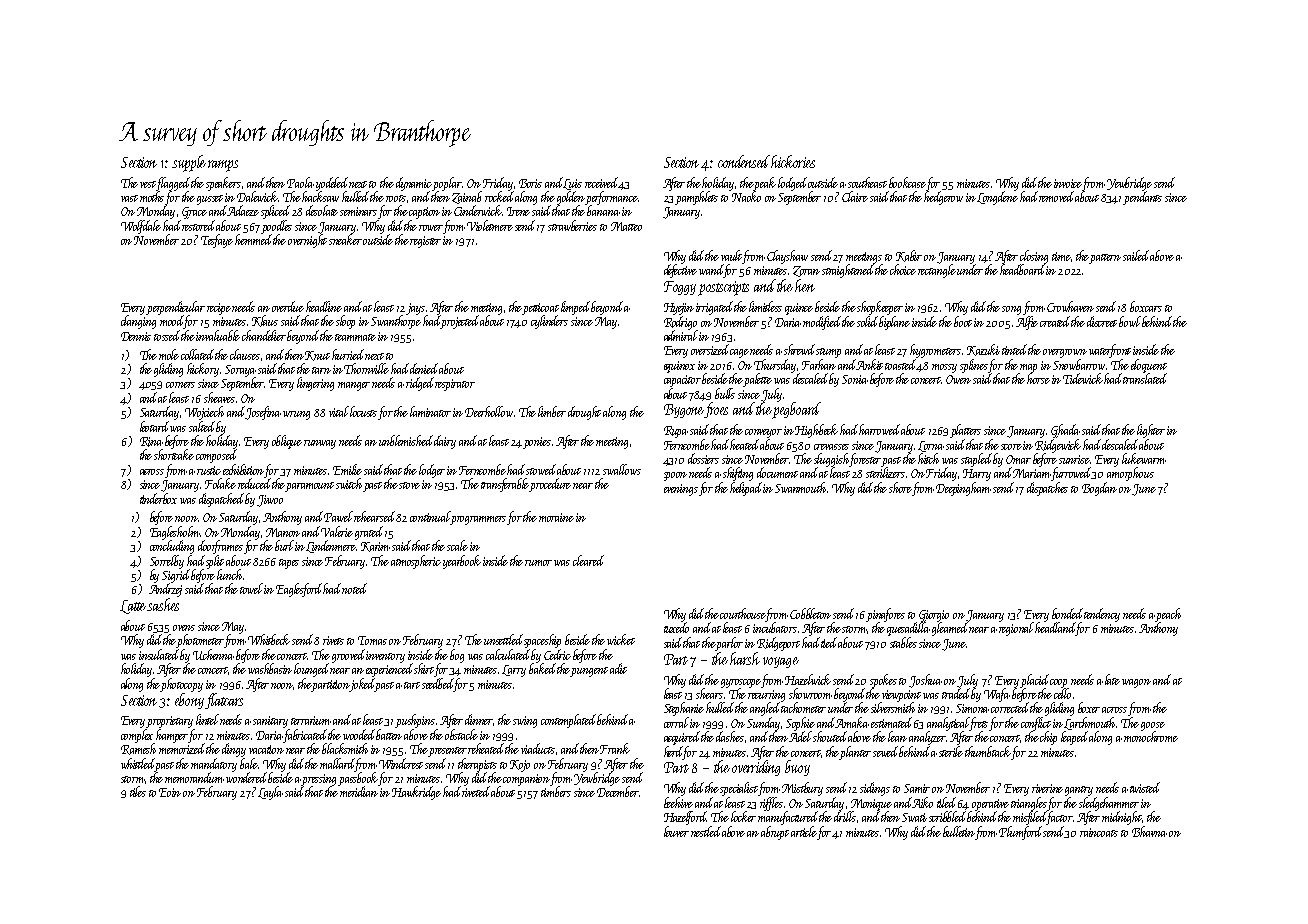 The image size is (1308, 924). What do you see at coordinates (355, 337) in the screenshot?
I see `teammate` at bounding box center [355, 337].
